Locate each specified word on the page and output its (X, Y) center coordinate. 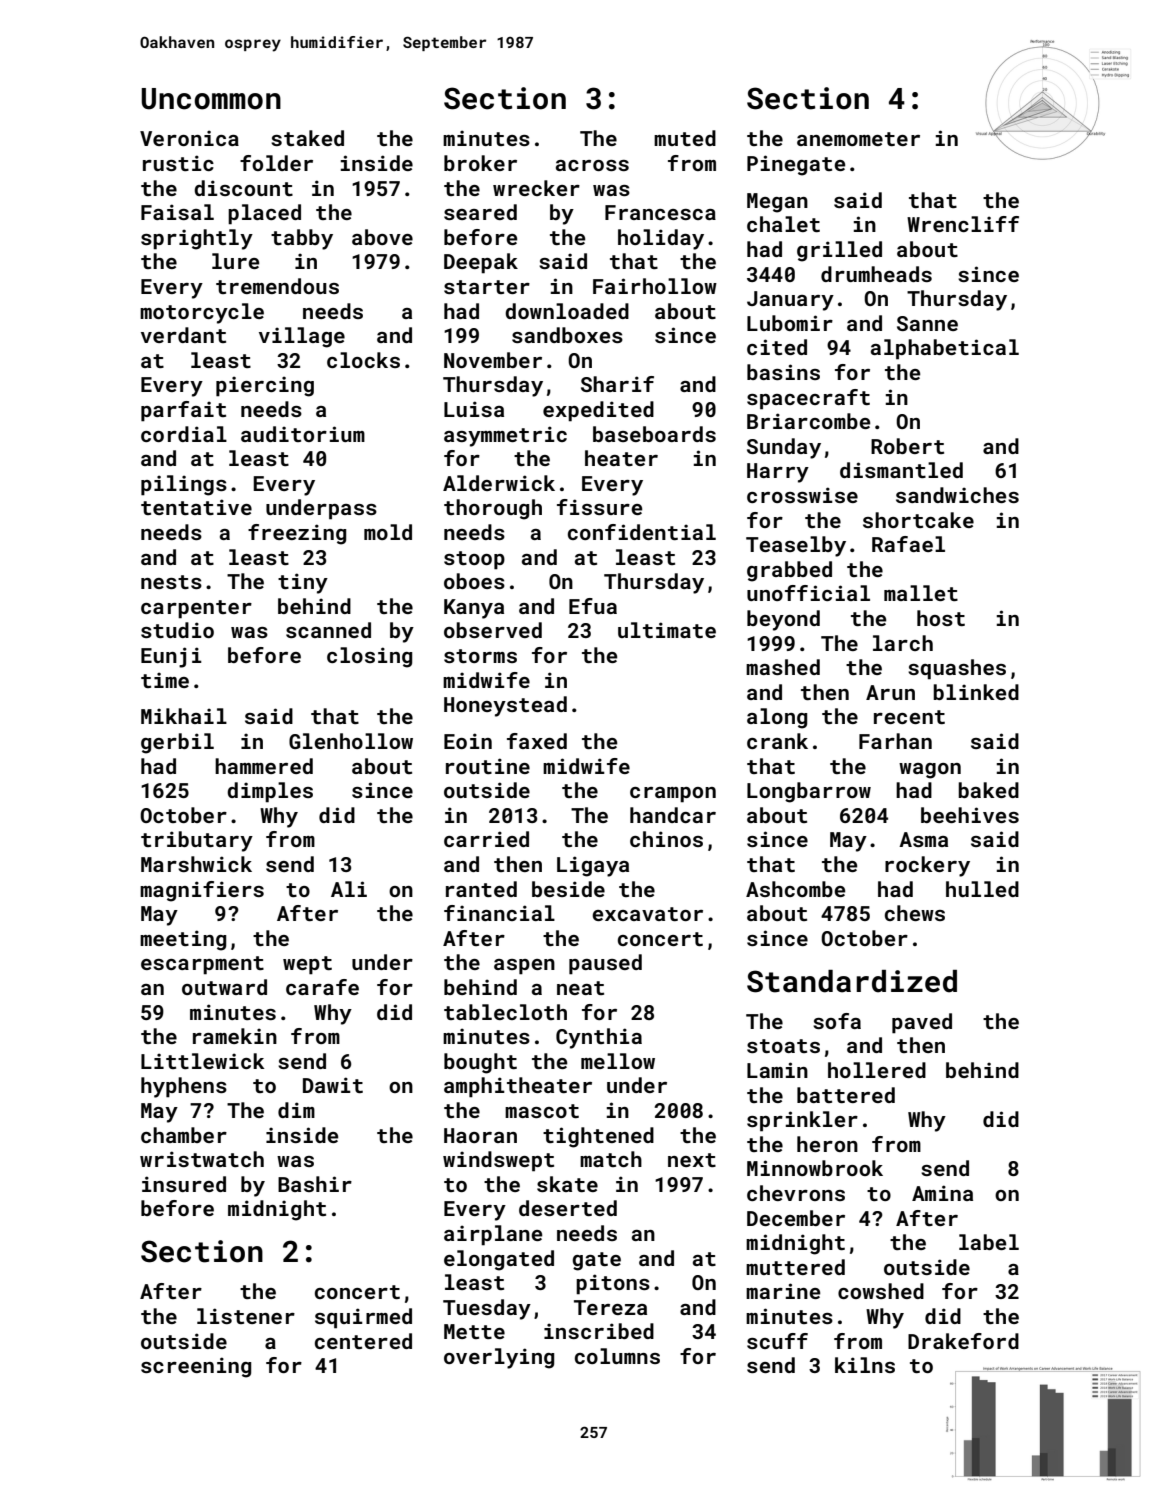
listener (246, 1316)
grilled (839, 251)
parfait (183, 411)
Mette (474, 1331)
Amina (942, 1193)
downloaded (567, 311)
